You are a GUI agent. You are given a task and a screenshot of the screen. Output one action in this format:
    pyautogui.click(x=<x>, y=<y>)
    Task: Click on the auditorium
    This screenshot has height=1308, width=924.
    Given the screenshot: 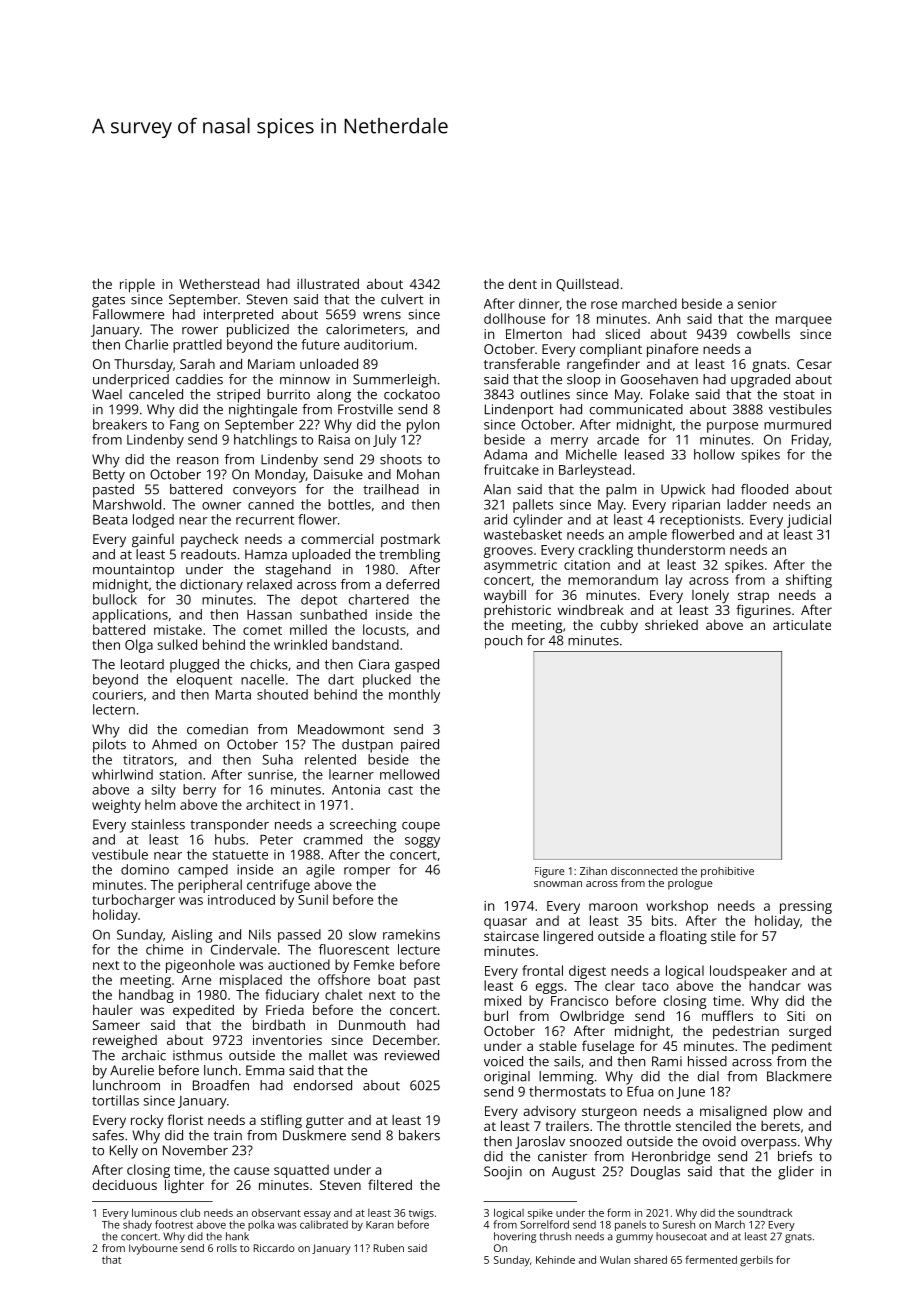 What is the action you would take?
    pyautogui.click(x=378, y=344)
